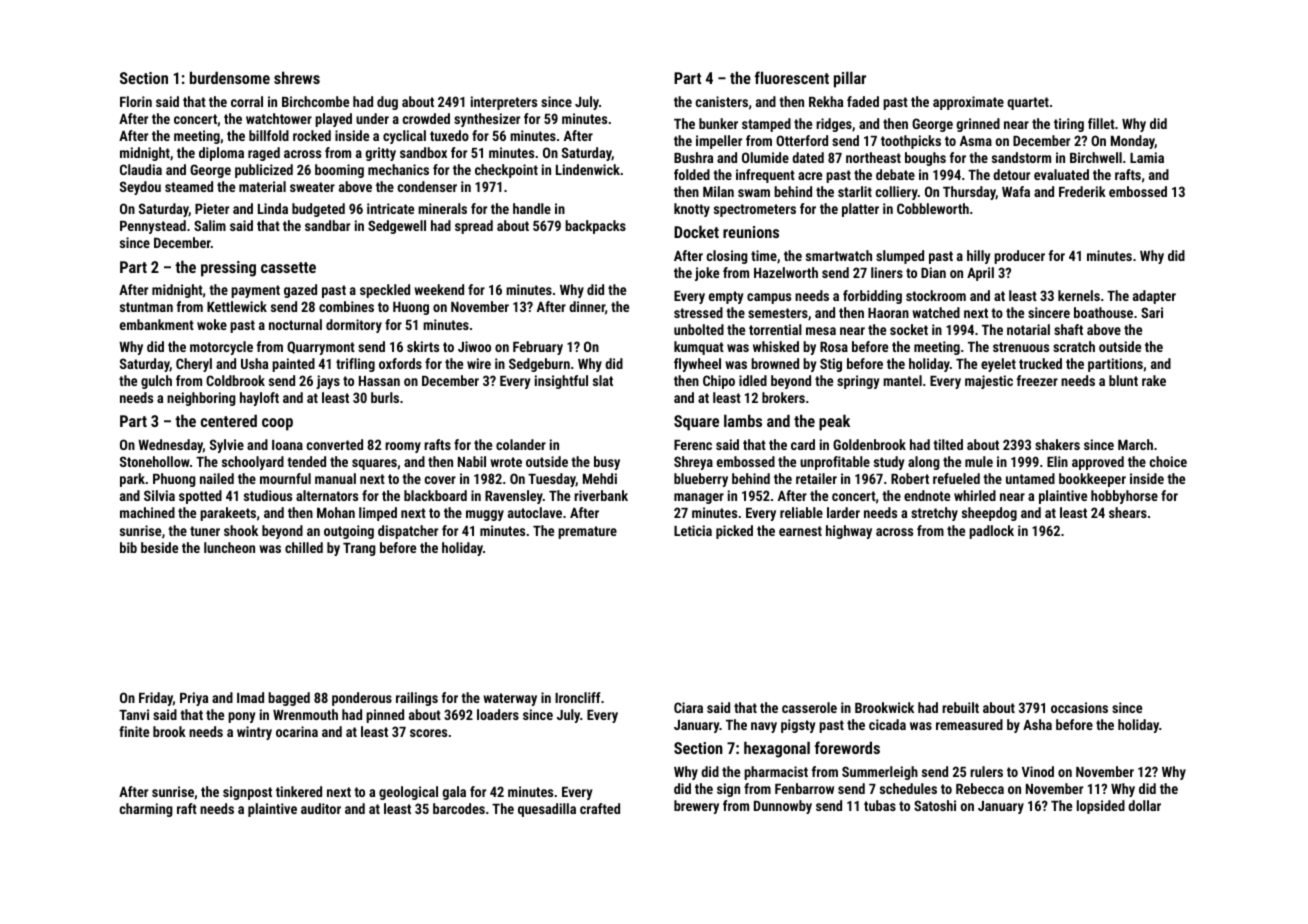 Image resolution: width=1308 pixels, height=924 pixels. I want to click on Satoshi, so click(935, 805).
